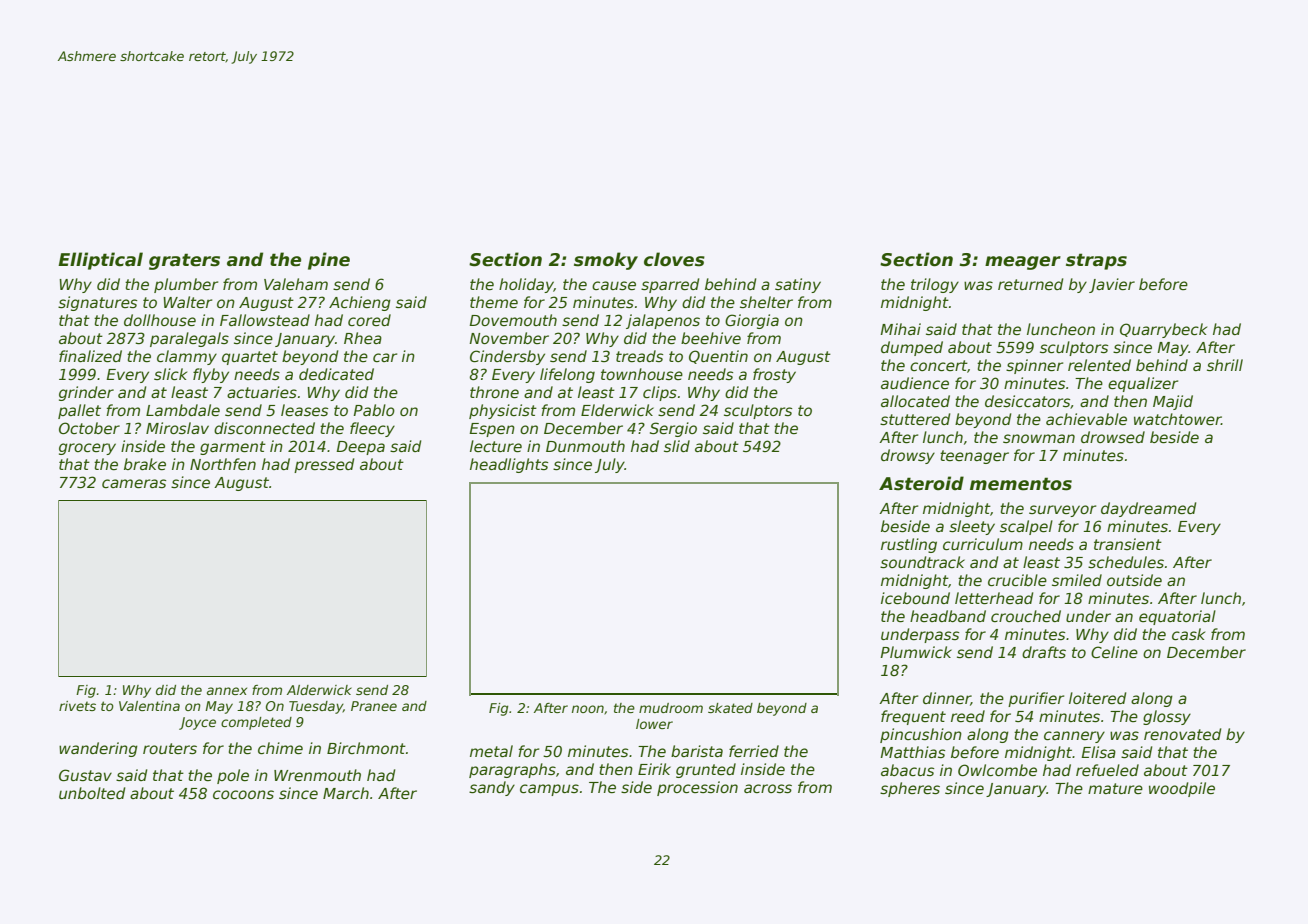 This image has height=924, width=1308. What do you see at coordinates (674, 259) in the image?
I see `cloves` at bounding box center [674, 259].
